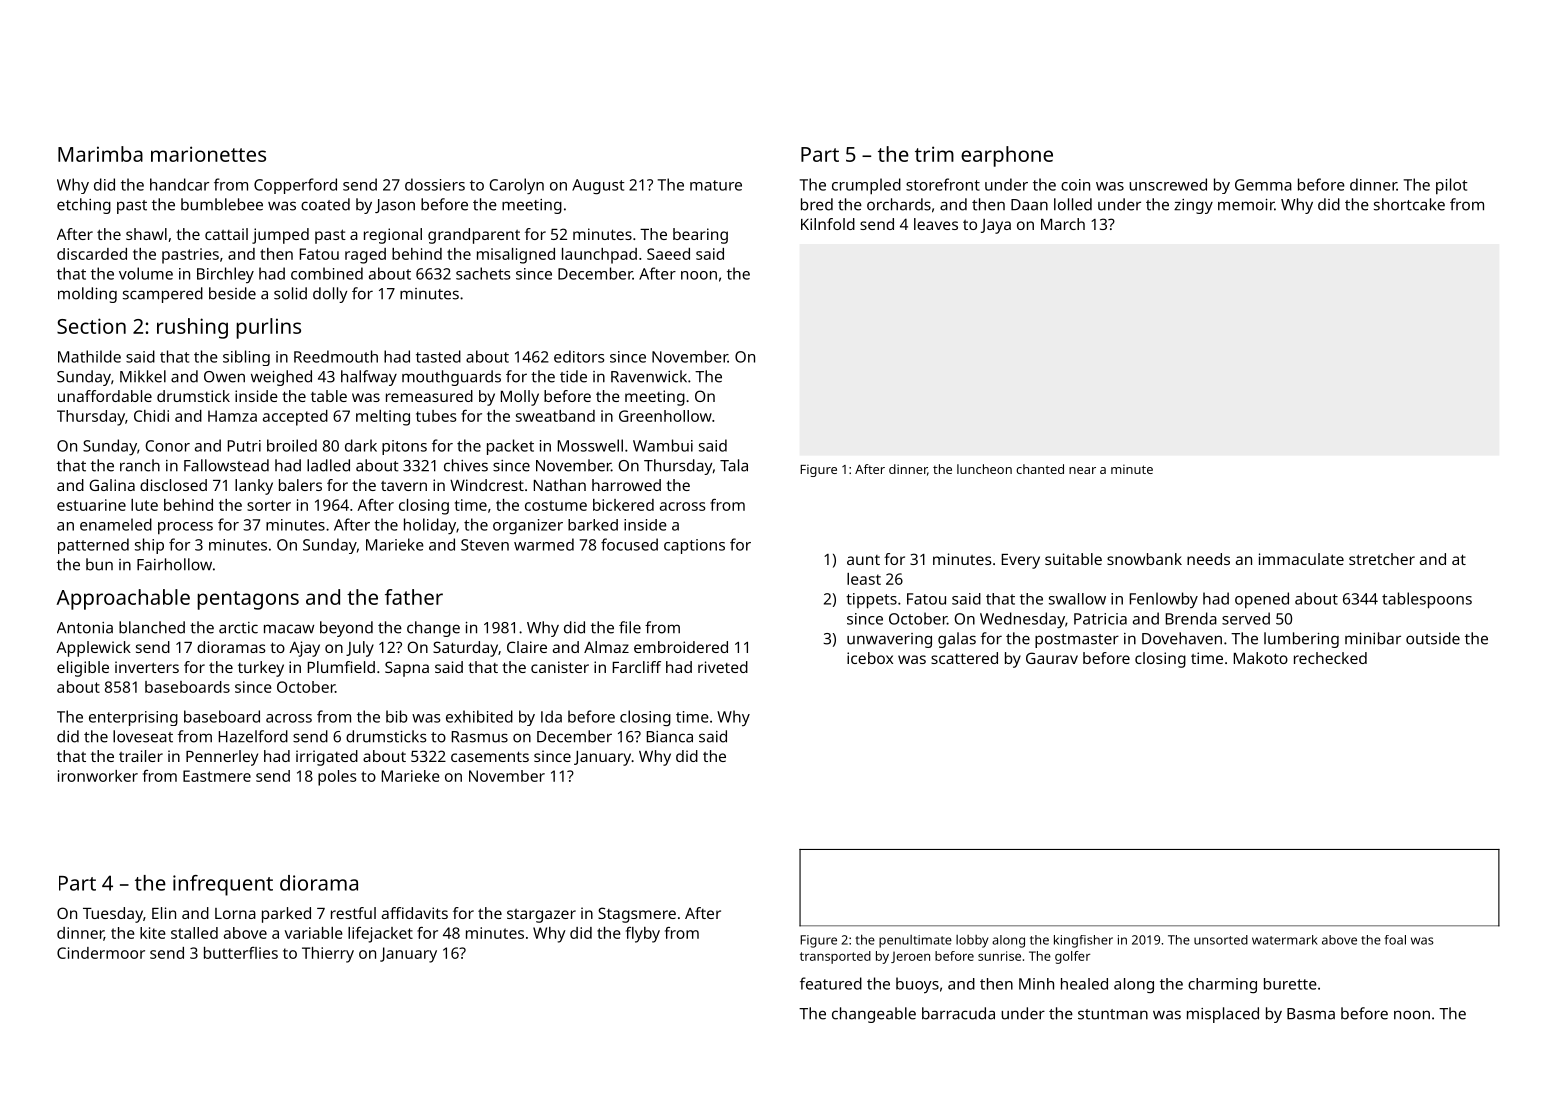  What do you see at coordinates (295, 418) in the screenshot?
I see `accepted` at bounding box center [295, 418].
